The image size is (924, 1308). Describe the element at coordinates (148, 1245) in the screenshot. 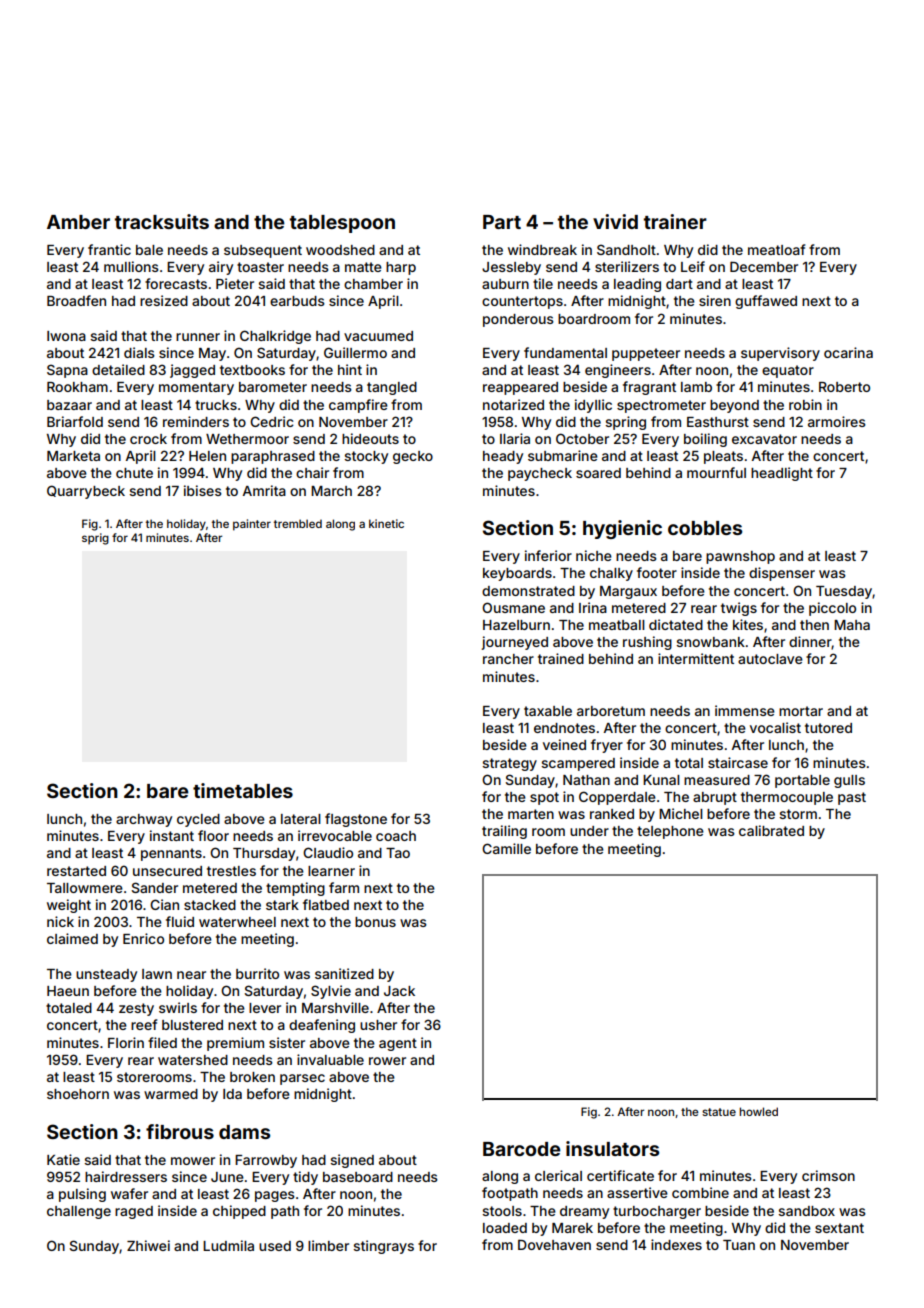

I see `Zhiwei` at that location.
